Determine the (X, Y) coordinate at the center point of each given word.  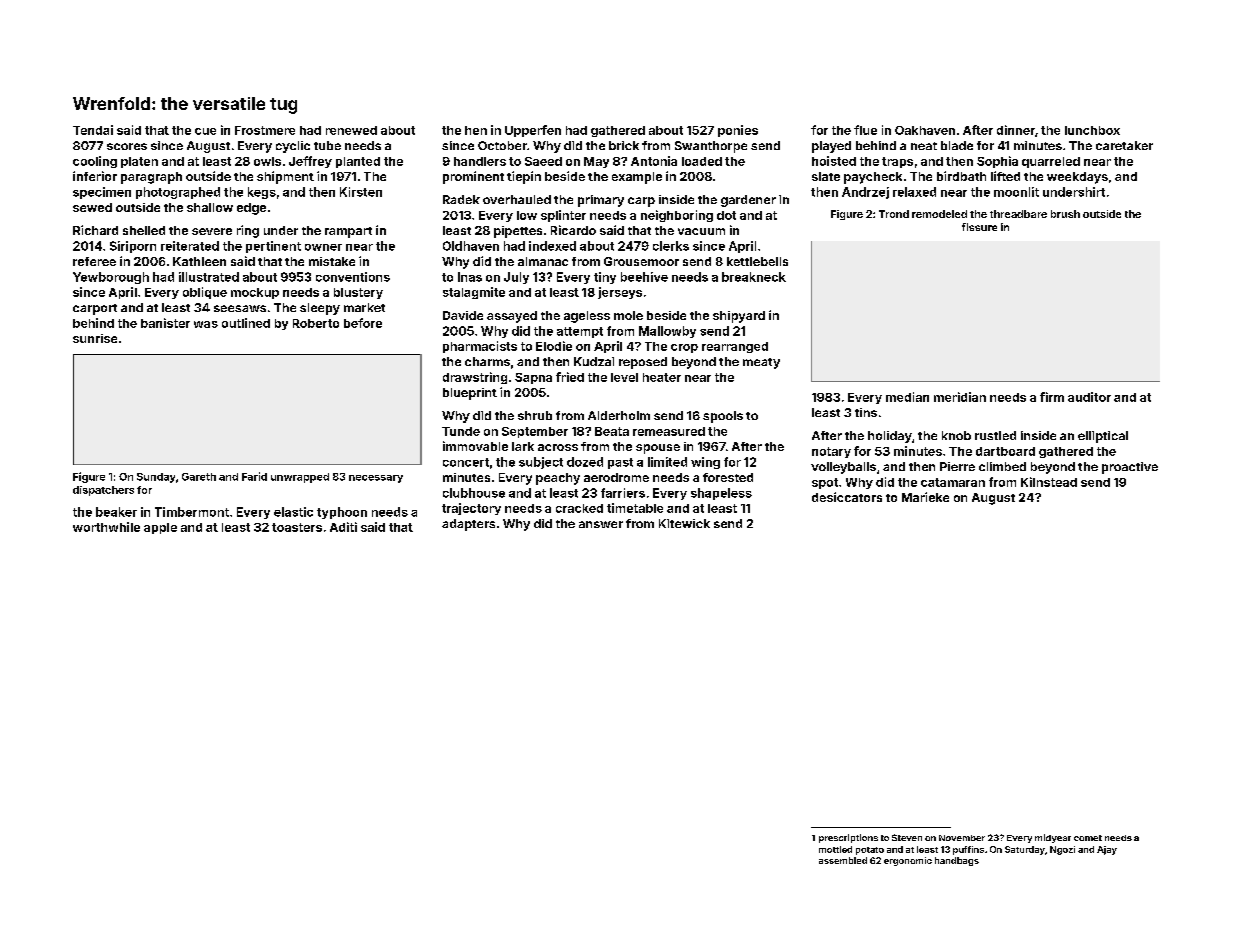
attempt (580, 332)
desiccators (847, 497)
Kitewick (684, 523)
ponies (738, 131)
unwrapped (300, 478)
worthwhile (106, 527)
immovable (475, 446)
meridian (960, 397)
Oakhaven (925, 130)
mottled (835, 849)
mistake (332, 261)
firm (1052, 397)
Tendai (93, 130)
